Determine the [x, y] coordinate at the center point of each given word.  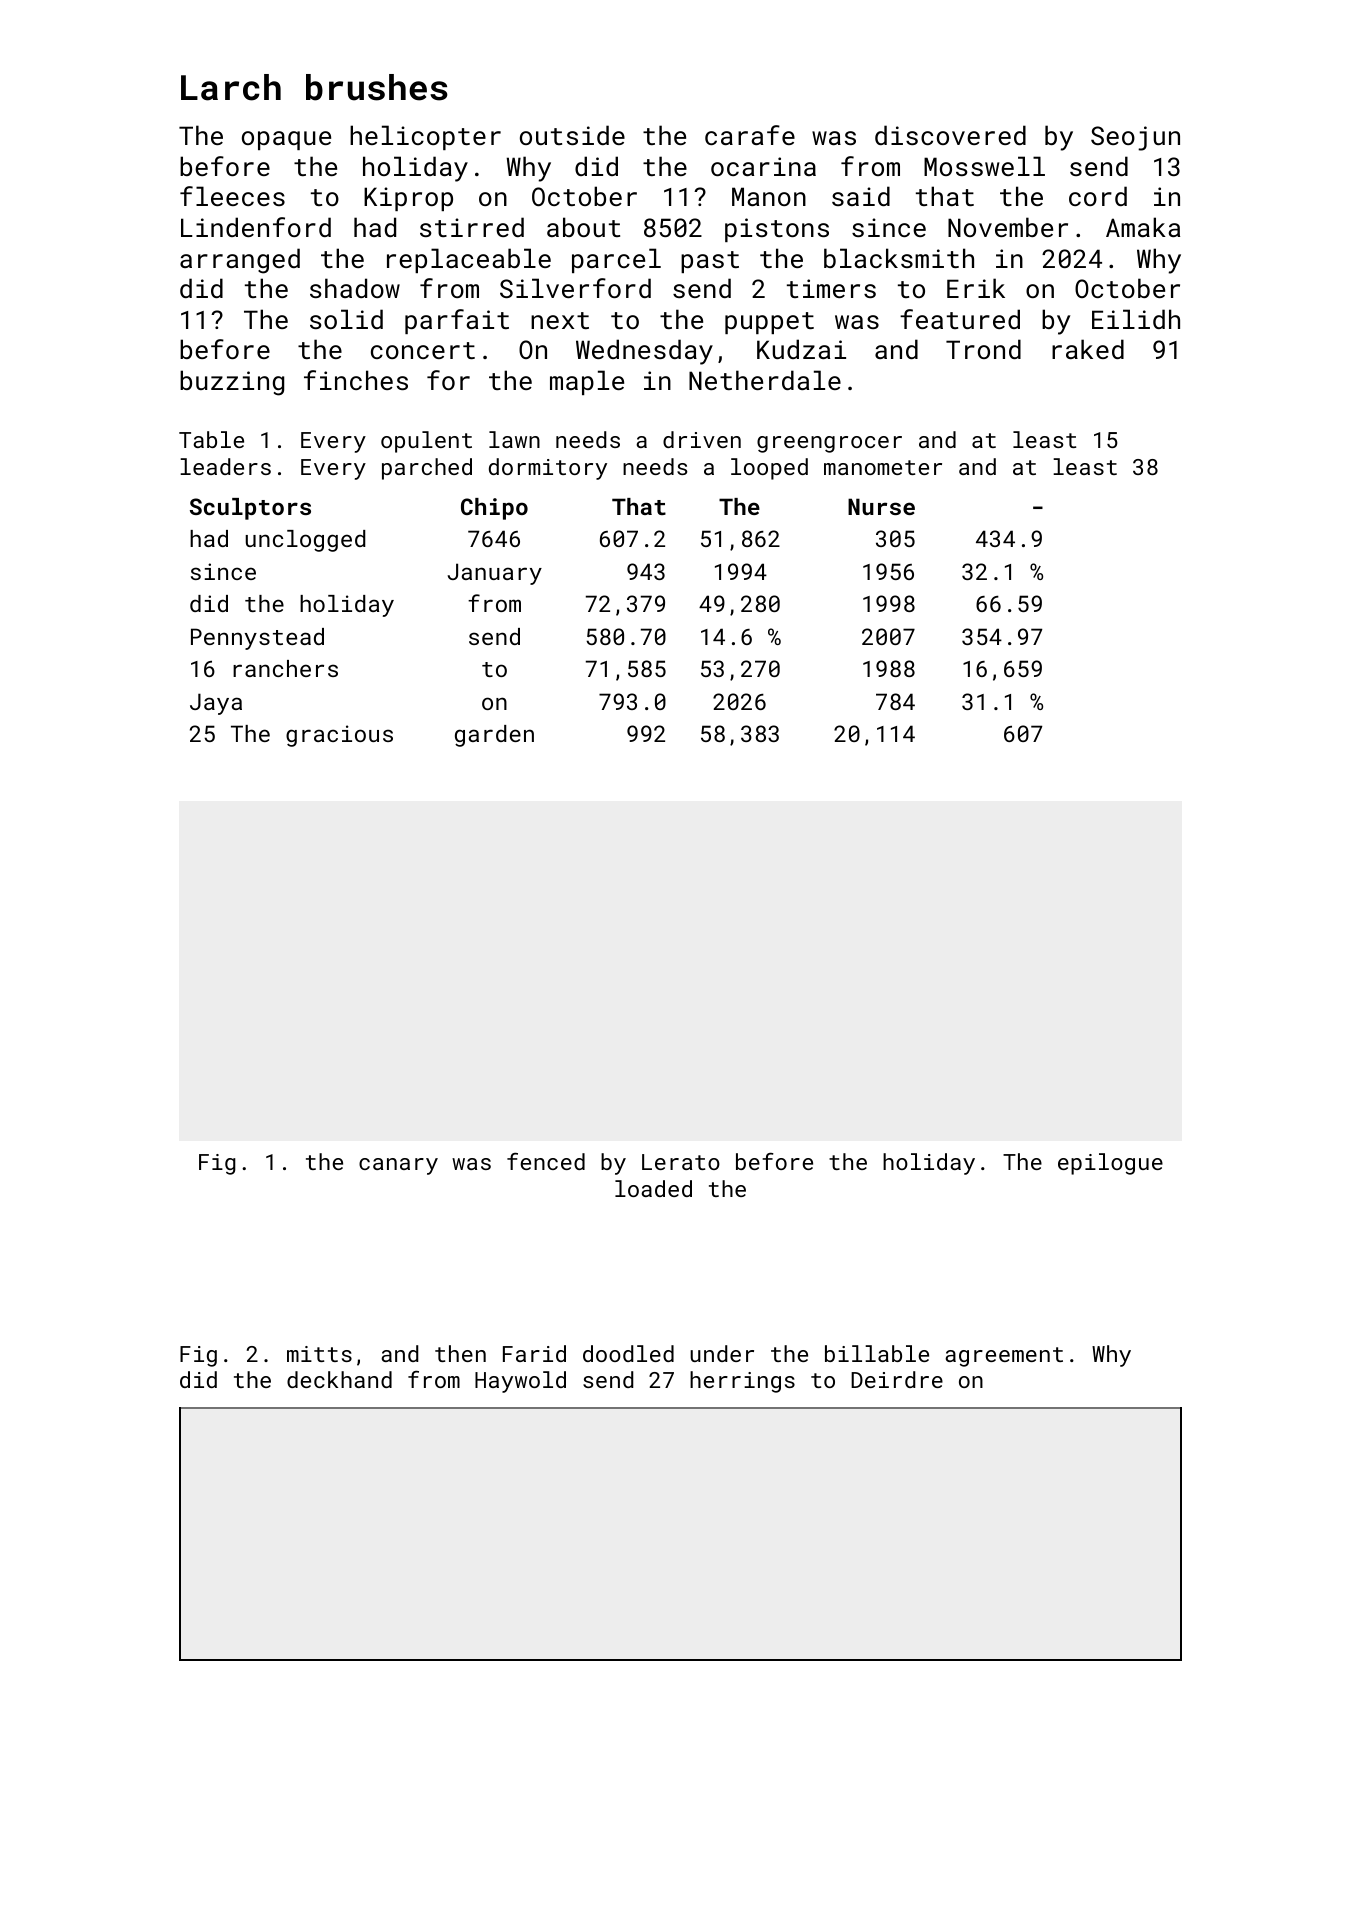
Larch [231, 87]
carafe [750, 135]
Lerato [681, 1162]
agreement [1004, 1357]
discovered [950, 135]
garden [494, 736]
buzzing [232, 383]
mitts [319, 1354]
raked [1088, 349]
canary [398, 1166]
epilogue [1110, 1164]
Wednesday [644, 352]
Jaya [216, 704]
